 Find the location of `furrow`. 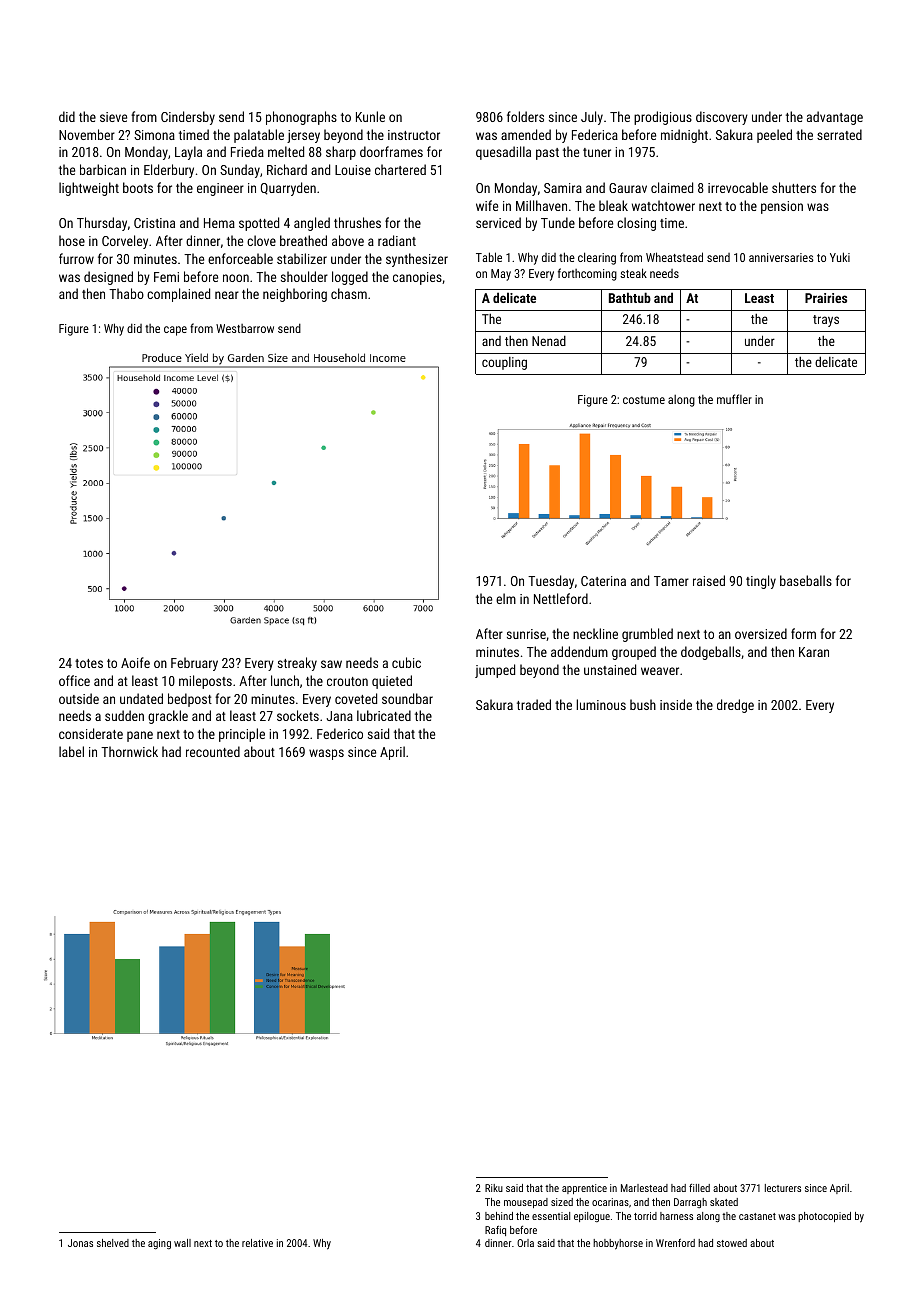

furrow is located at coordinates (76, 258).
